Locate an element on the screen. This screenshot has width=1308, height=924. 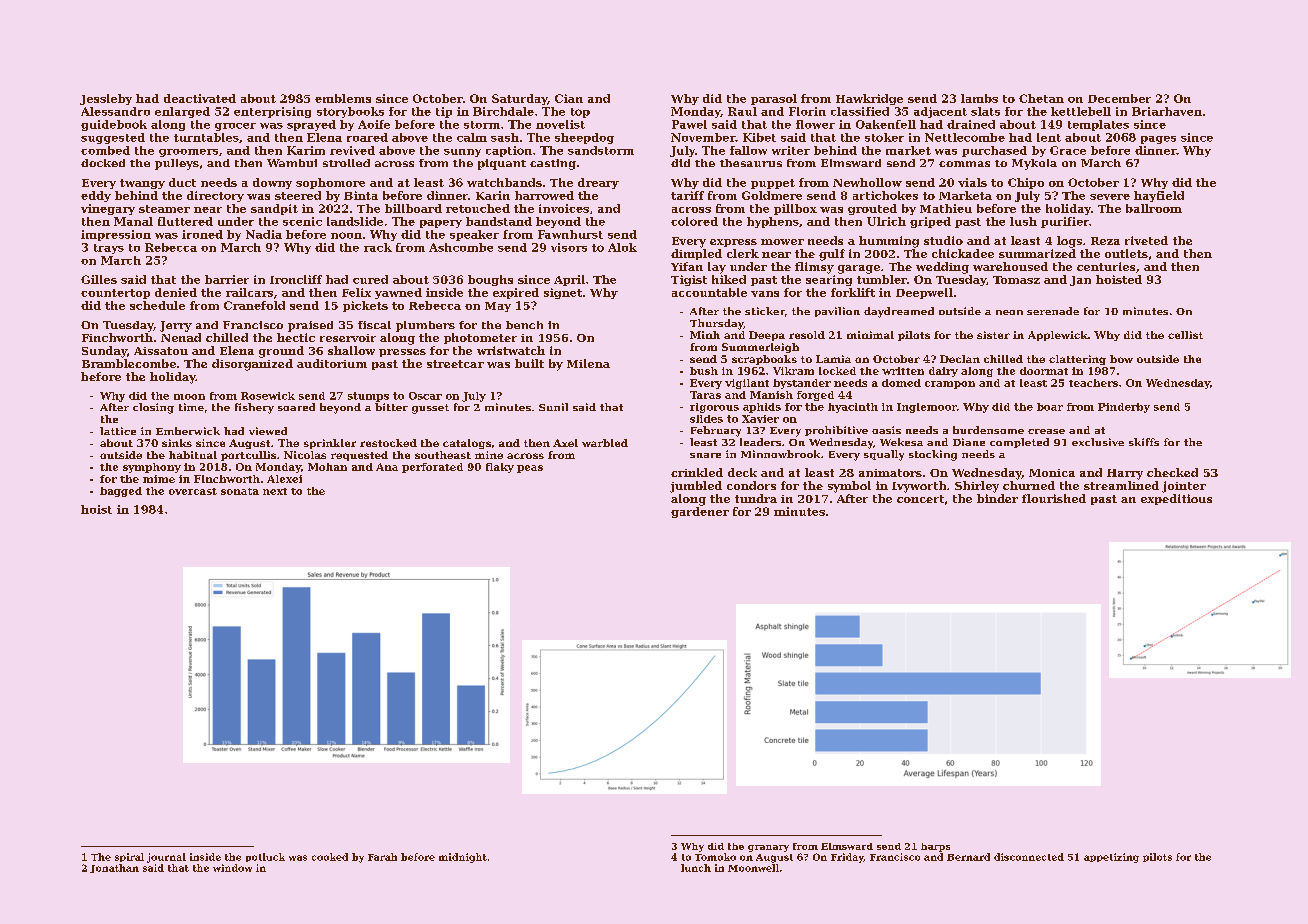
expeditious is located at coordinates (1176, 499).
